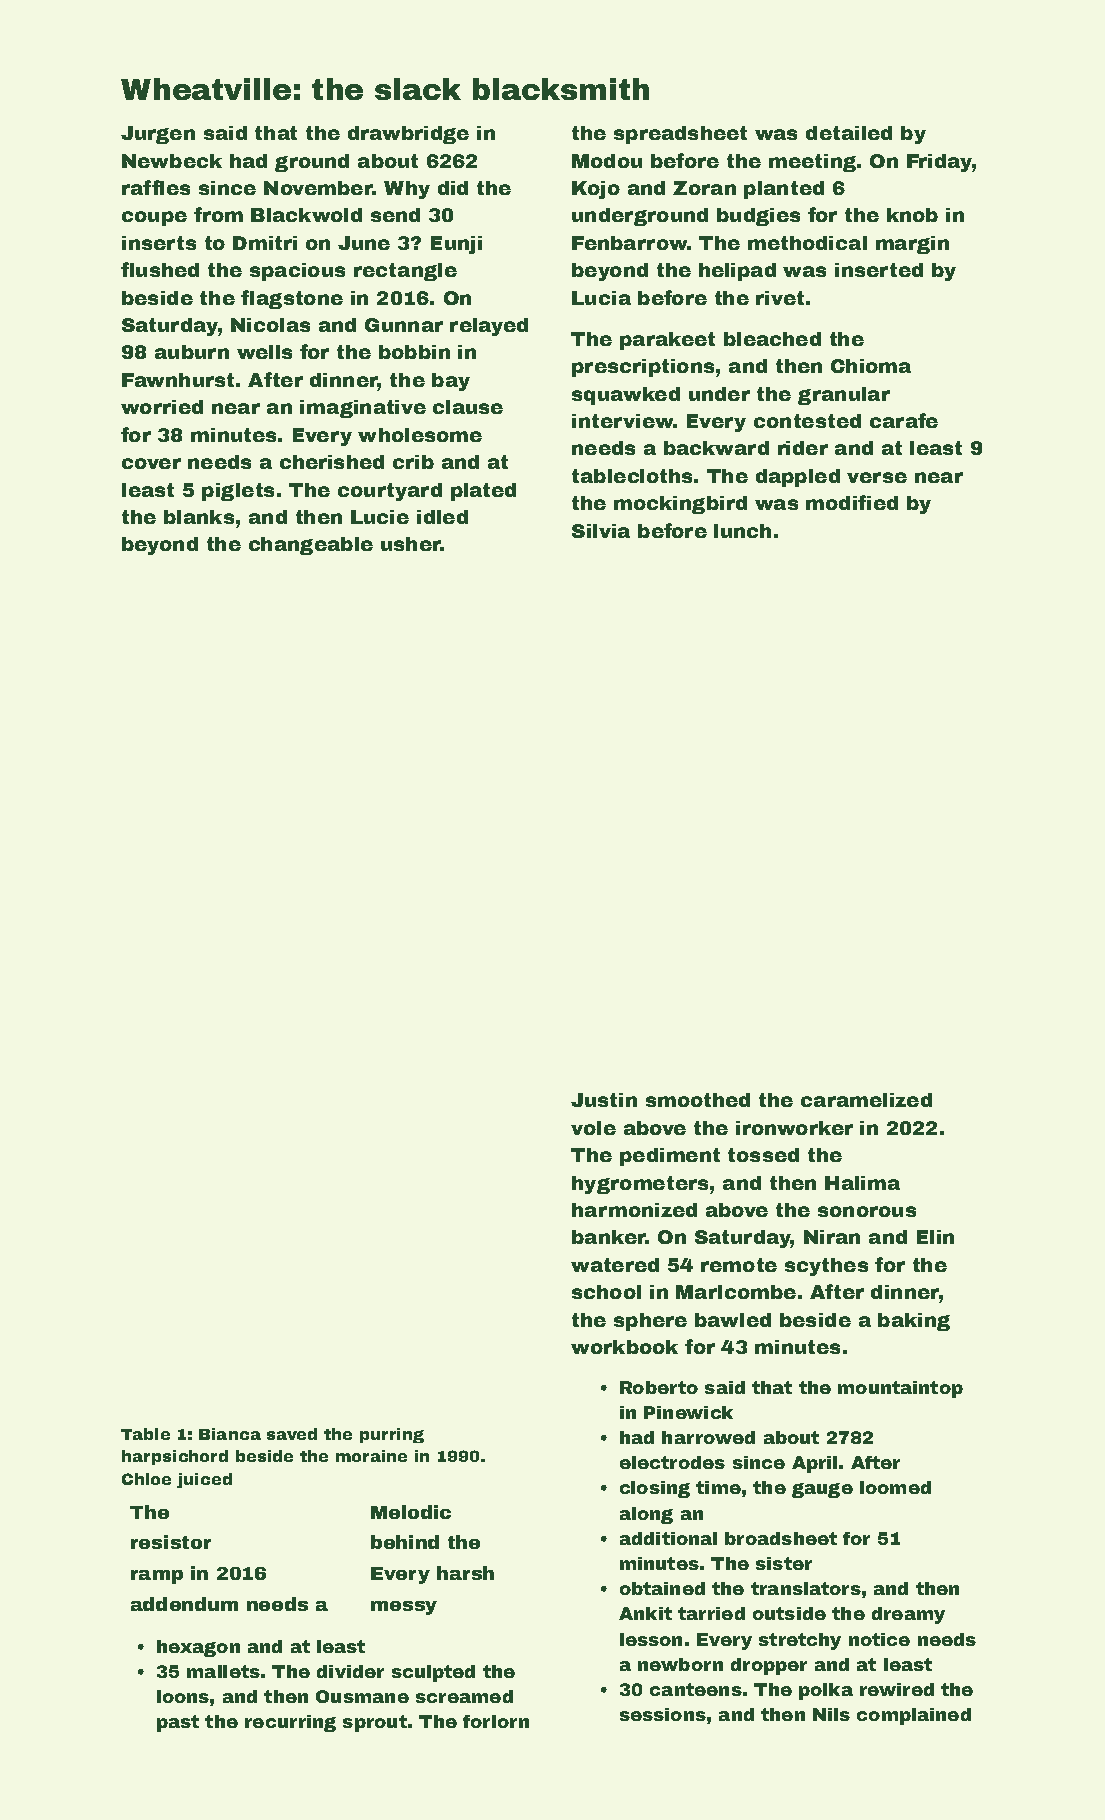 Image resolution: width=1105 pixels, height=1820 pixels. What do you see at coordinates (604, 1100) in the document?
I see `Justin` at bounding box center [604, 1100].
